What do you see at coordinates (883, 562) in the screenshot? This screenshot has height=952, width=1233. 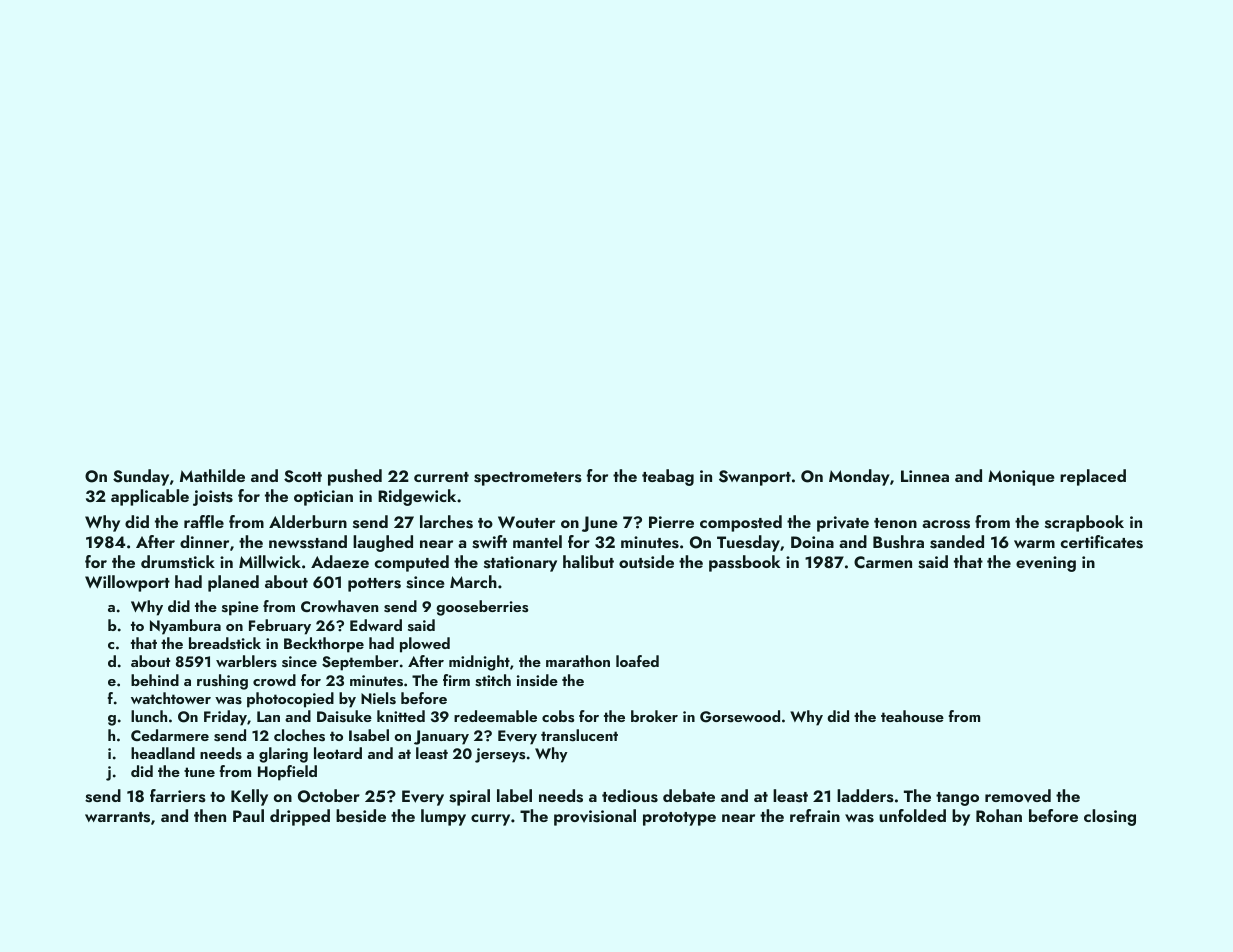 I see `Carmen` at bounding box center [883, 562].
